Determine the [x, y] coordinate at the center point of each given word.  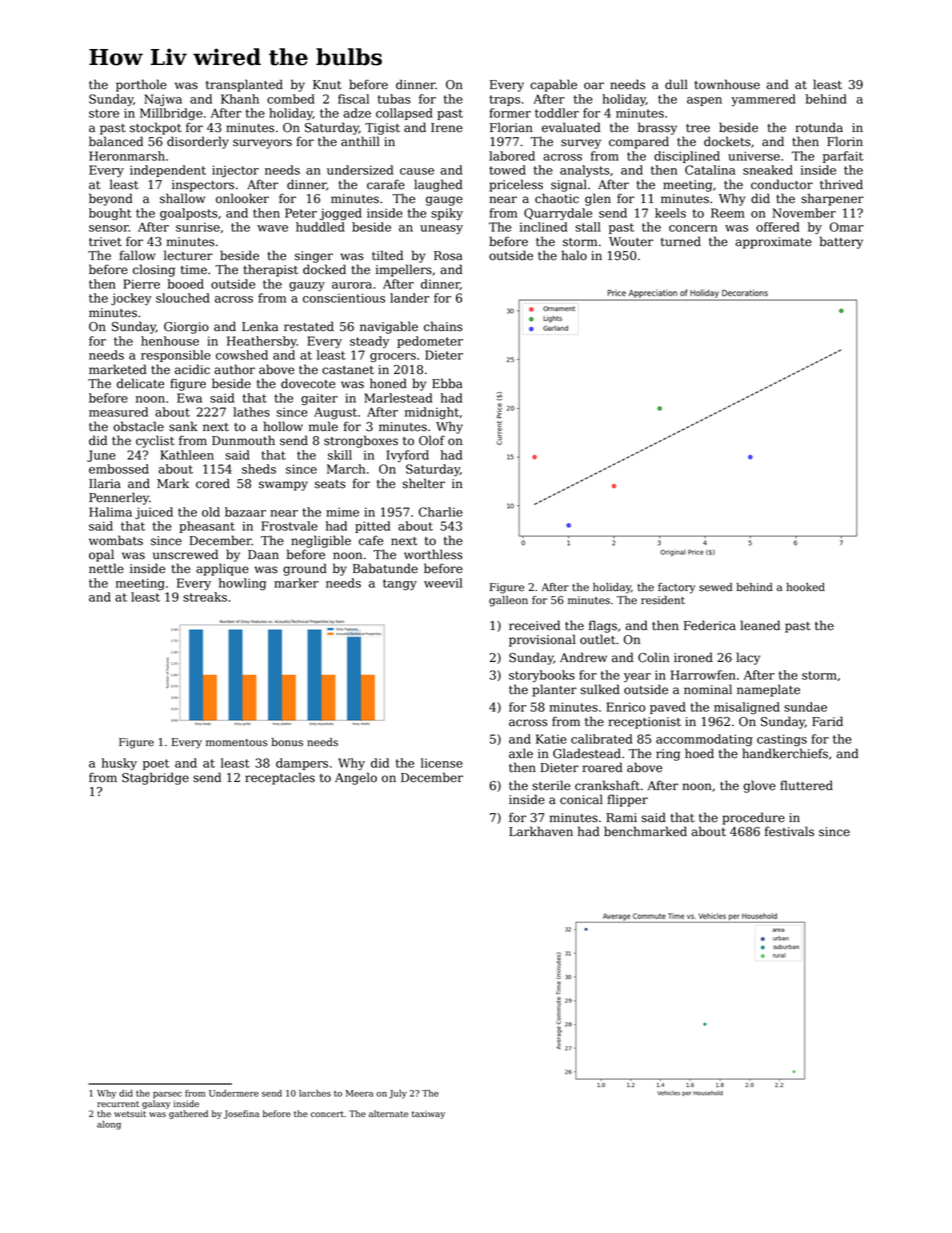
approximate [773, 243]
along [109, 1125]
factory [676, 588]
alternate [388, 1113]
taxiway [428, 1114]
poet [156, 764]
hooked [805, 587]
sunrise [198, 227]
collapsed [404, 114]
